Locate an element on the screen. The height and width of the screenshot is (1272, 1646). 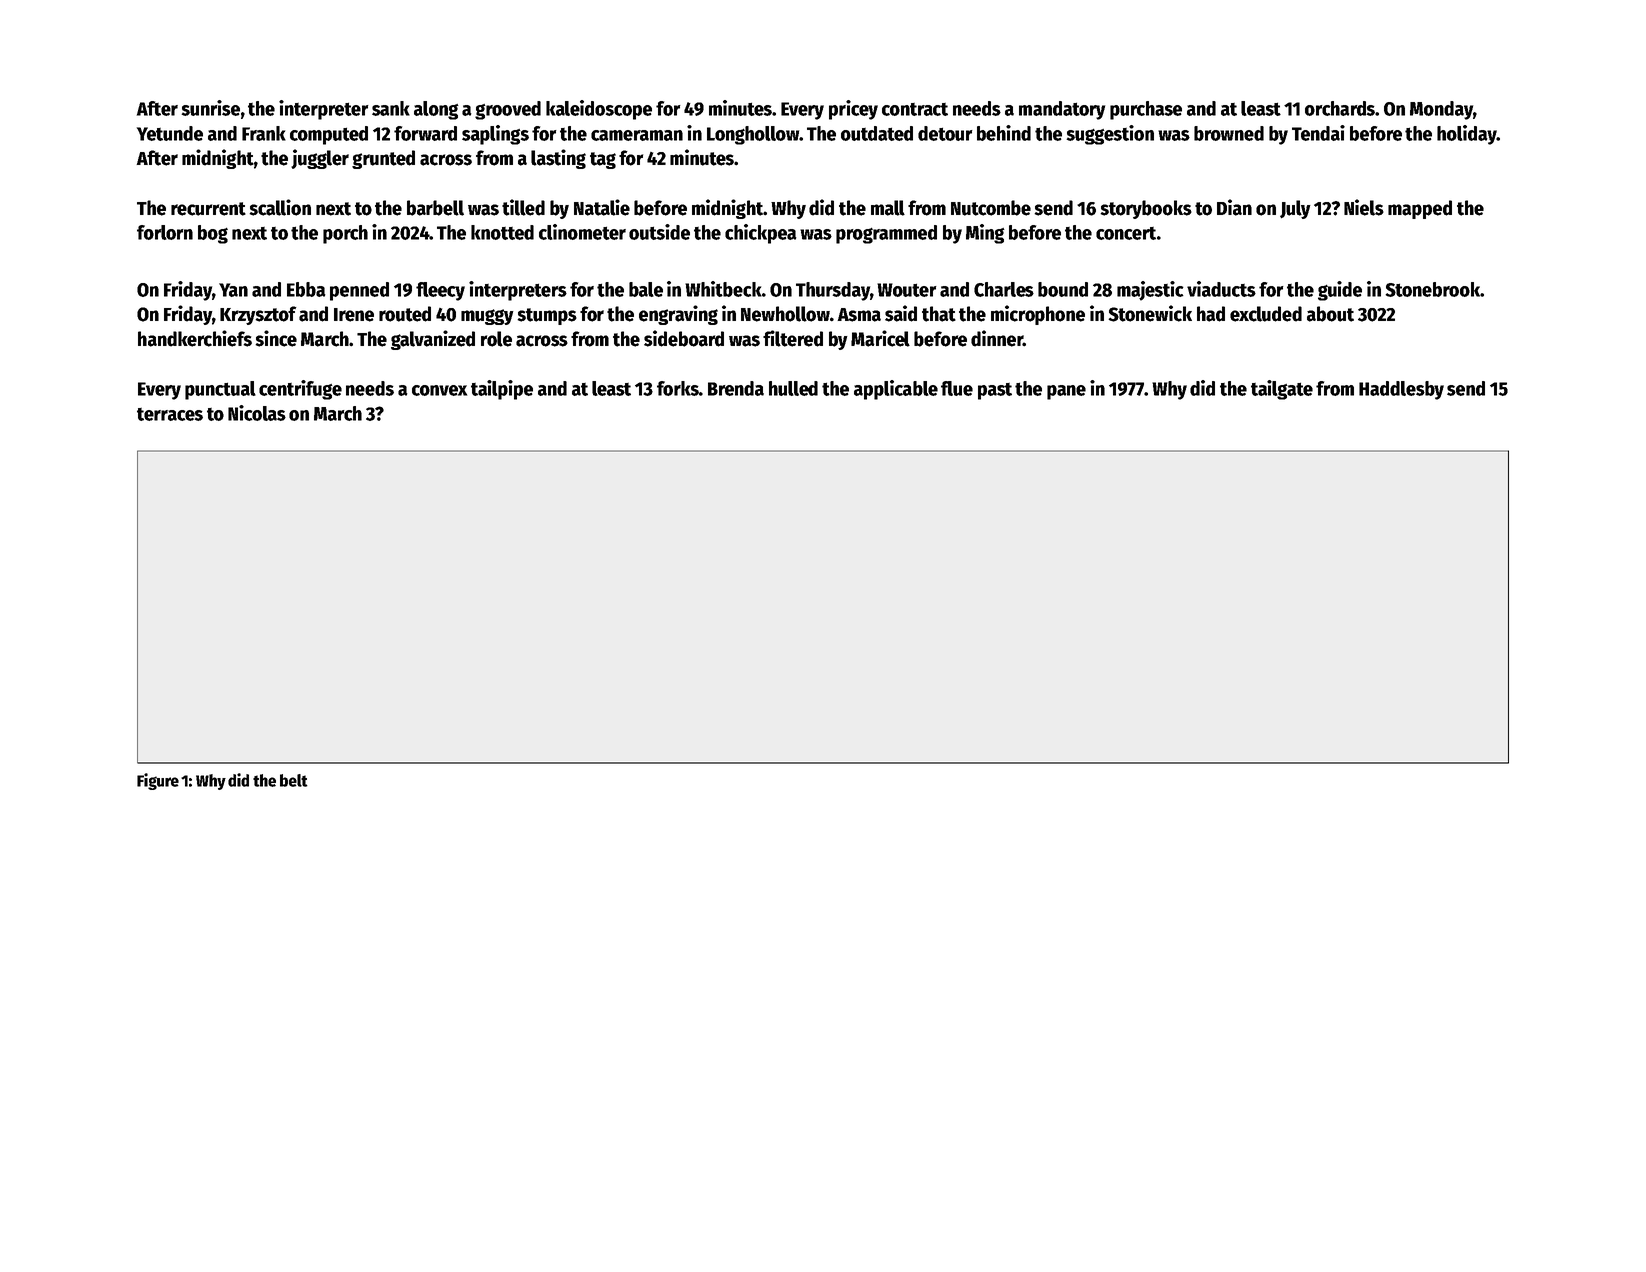
about is located at coordinates (1330, 314).
